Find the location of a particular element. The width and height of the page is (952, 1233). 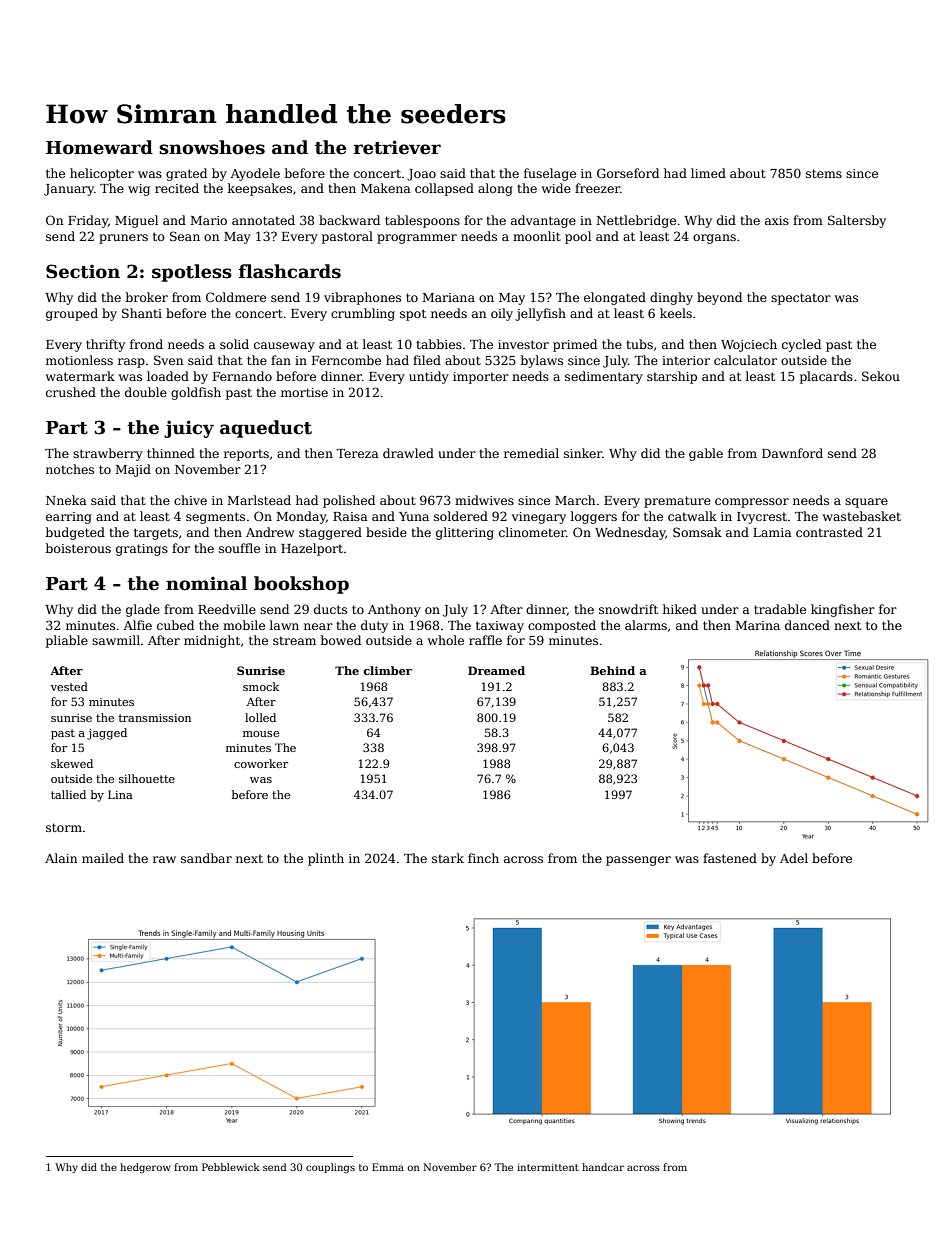

stark is located at coordinates (448, 858).
